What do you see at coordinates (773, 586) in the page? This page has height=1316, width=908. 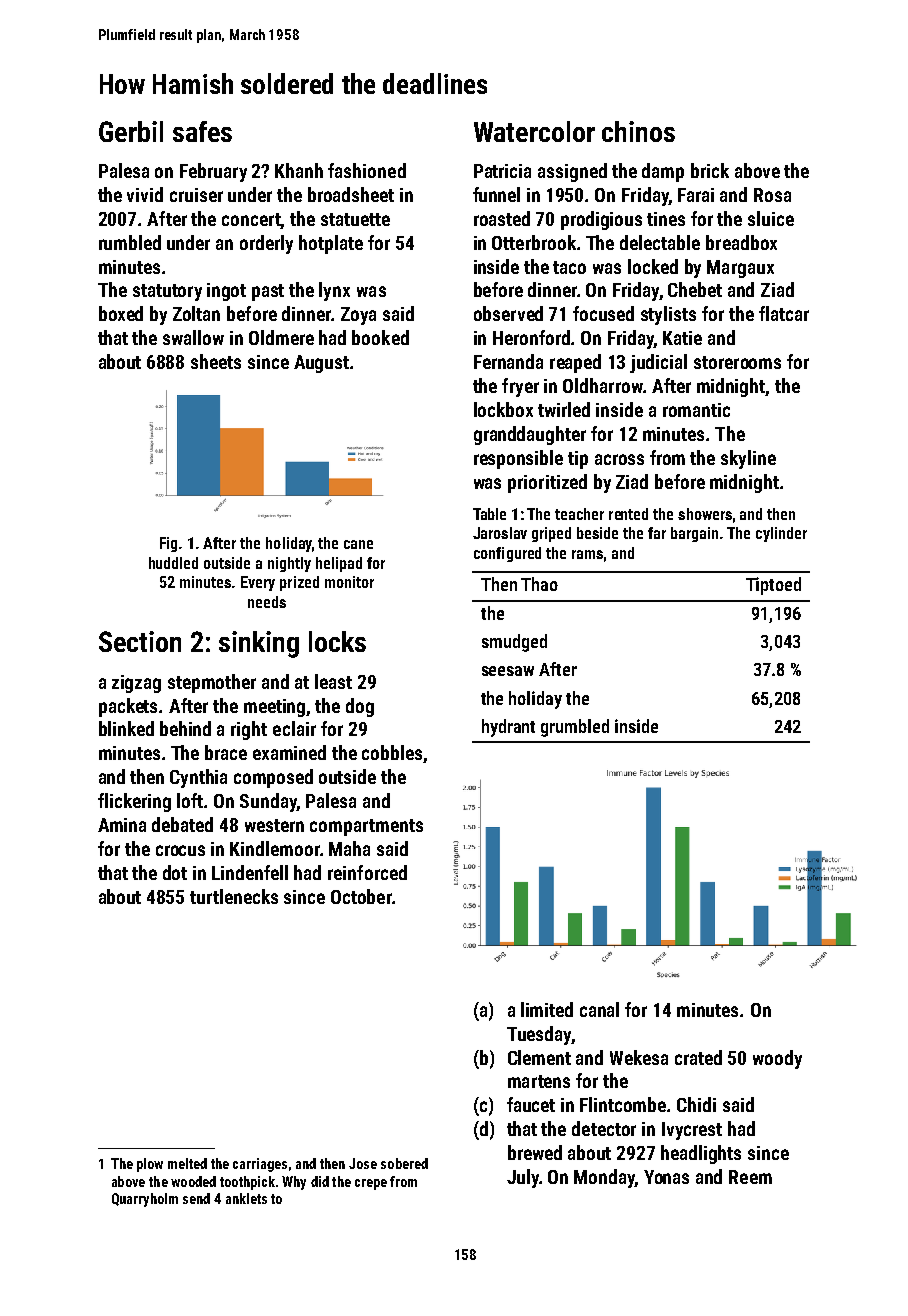 I see `Tiptoed` at bounding box center [773, 586].
